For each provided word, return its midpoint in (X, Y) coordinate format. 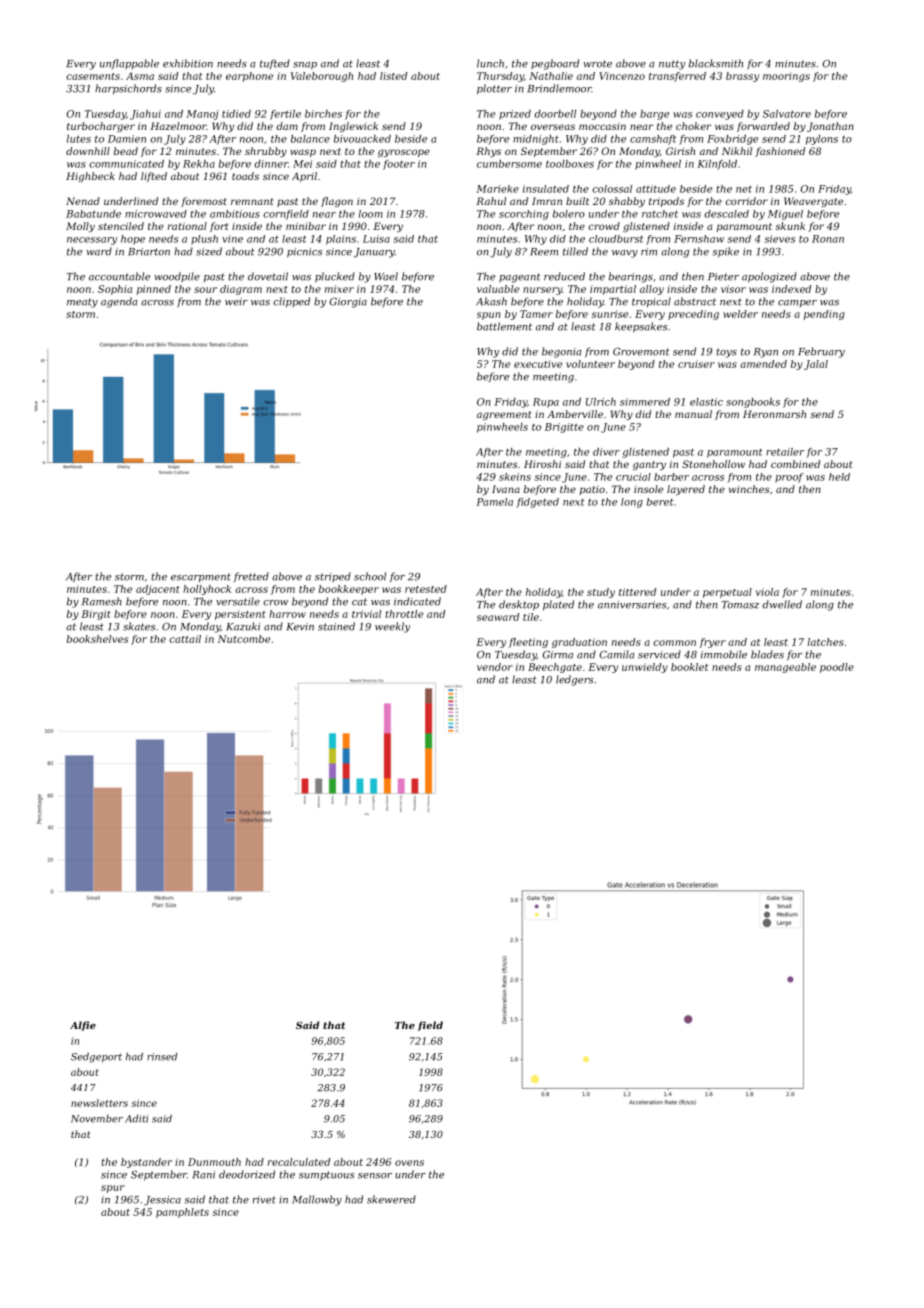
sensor (375, 1176)
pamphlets (182, 1213)
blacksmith (716, 63)
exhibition (188, 63)
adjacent (158, 590)
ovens (409, 1163)
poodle (837, 668)
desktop (519, 605)
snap (305, 66)
